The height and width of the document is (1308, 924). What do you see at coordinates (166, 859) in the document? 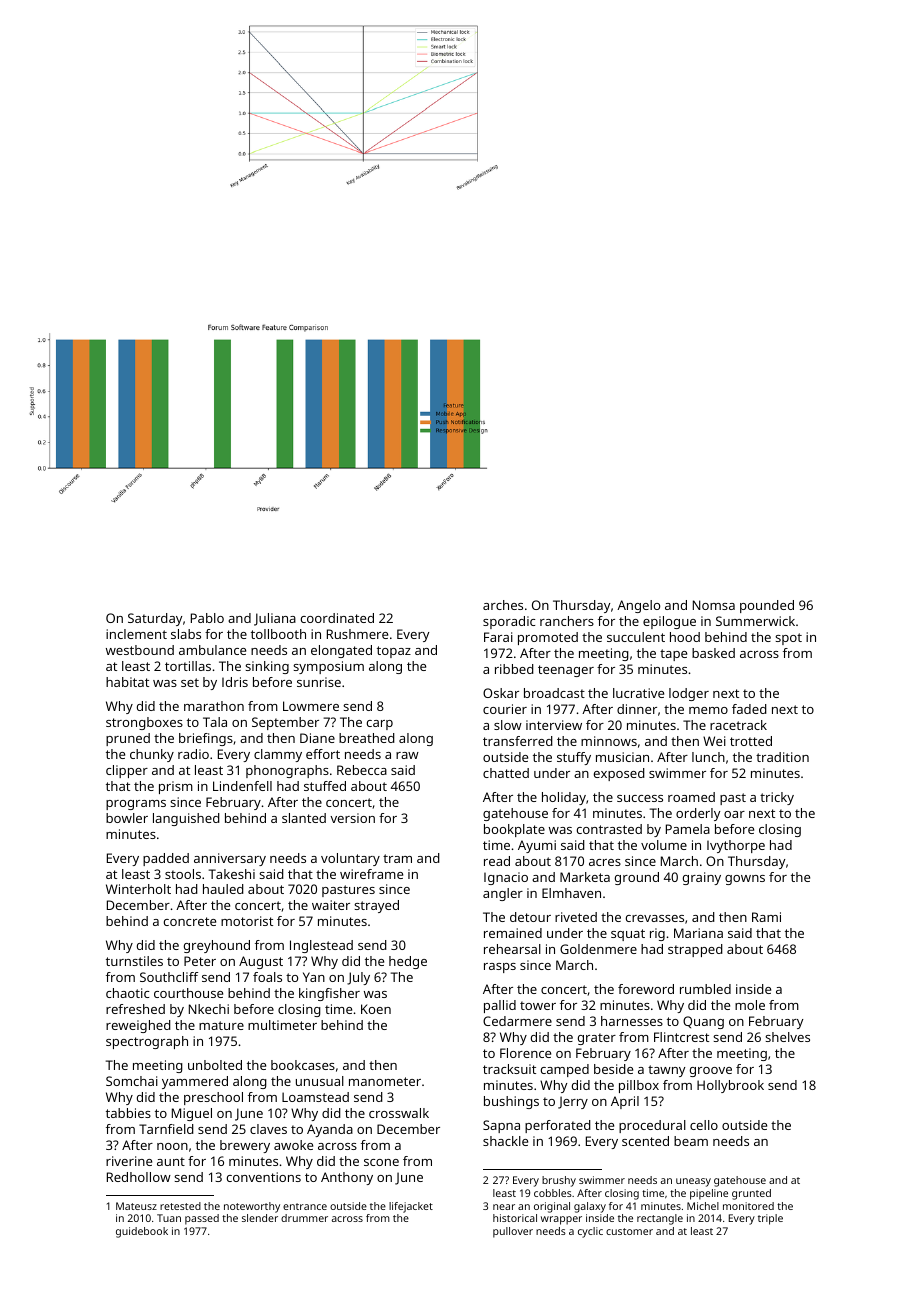
I see `padded` at bounding box center [166, 859].
